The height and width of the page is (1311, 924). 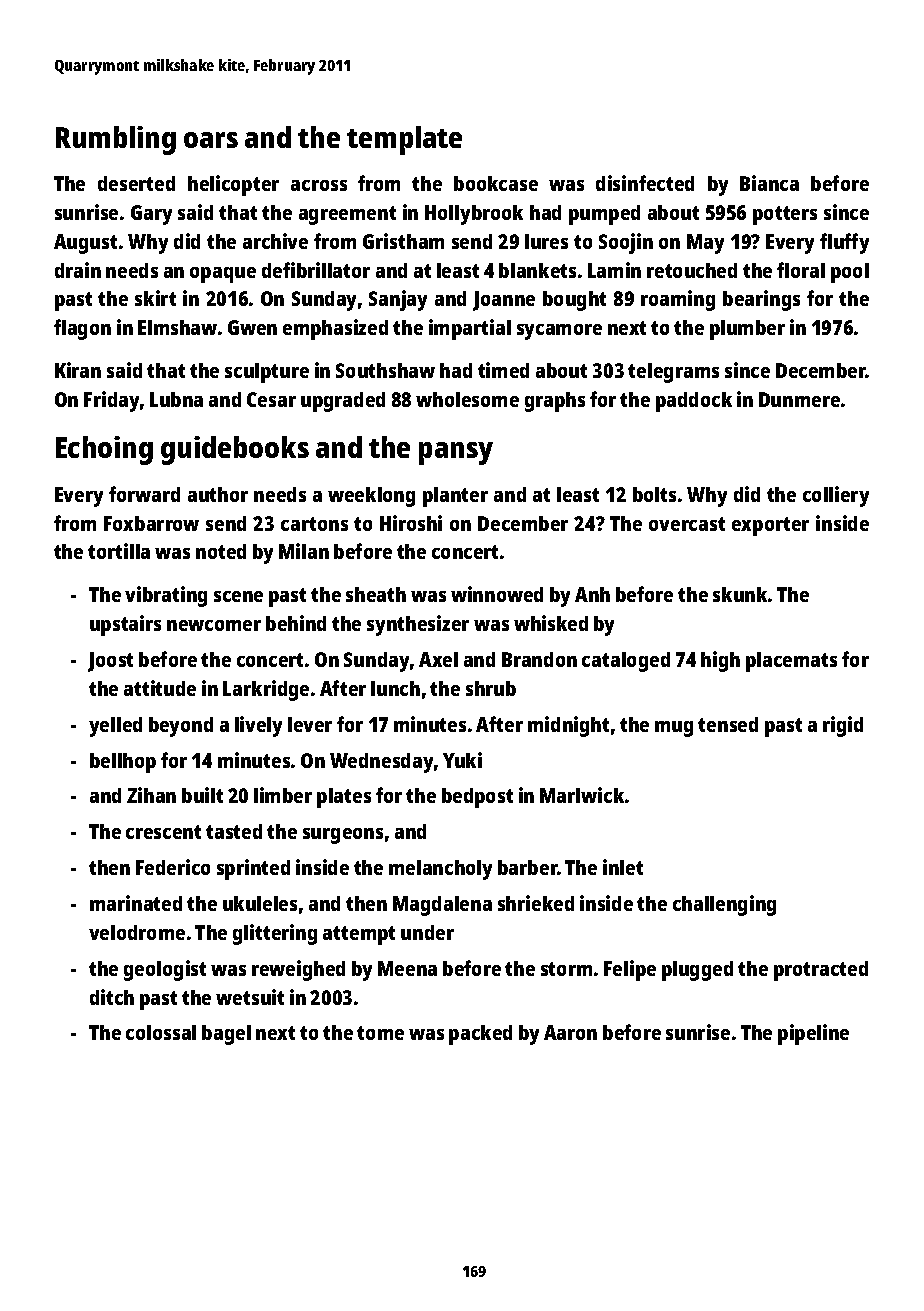 I want to click on Bianca, so click(x=769, y=183).
